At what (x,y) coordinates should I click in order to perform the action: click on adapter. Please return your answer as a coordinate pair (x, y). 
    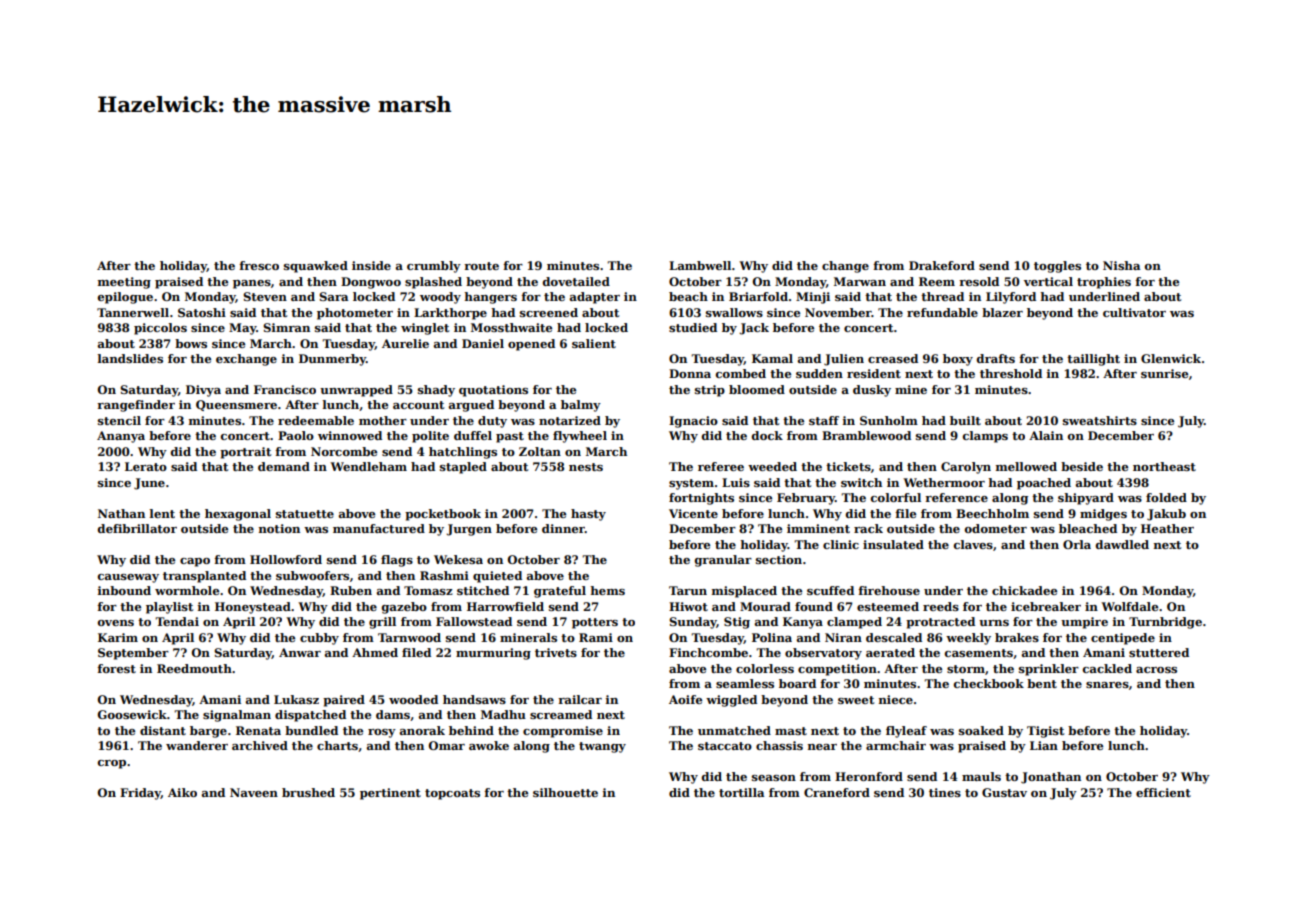
    Looking at the image, I should click on (595, 298).
